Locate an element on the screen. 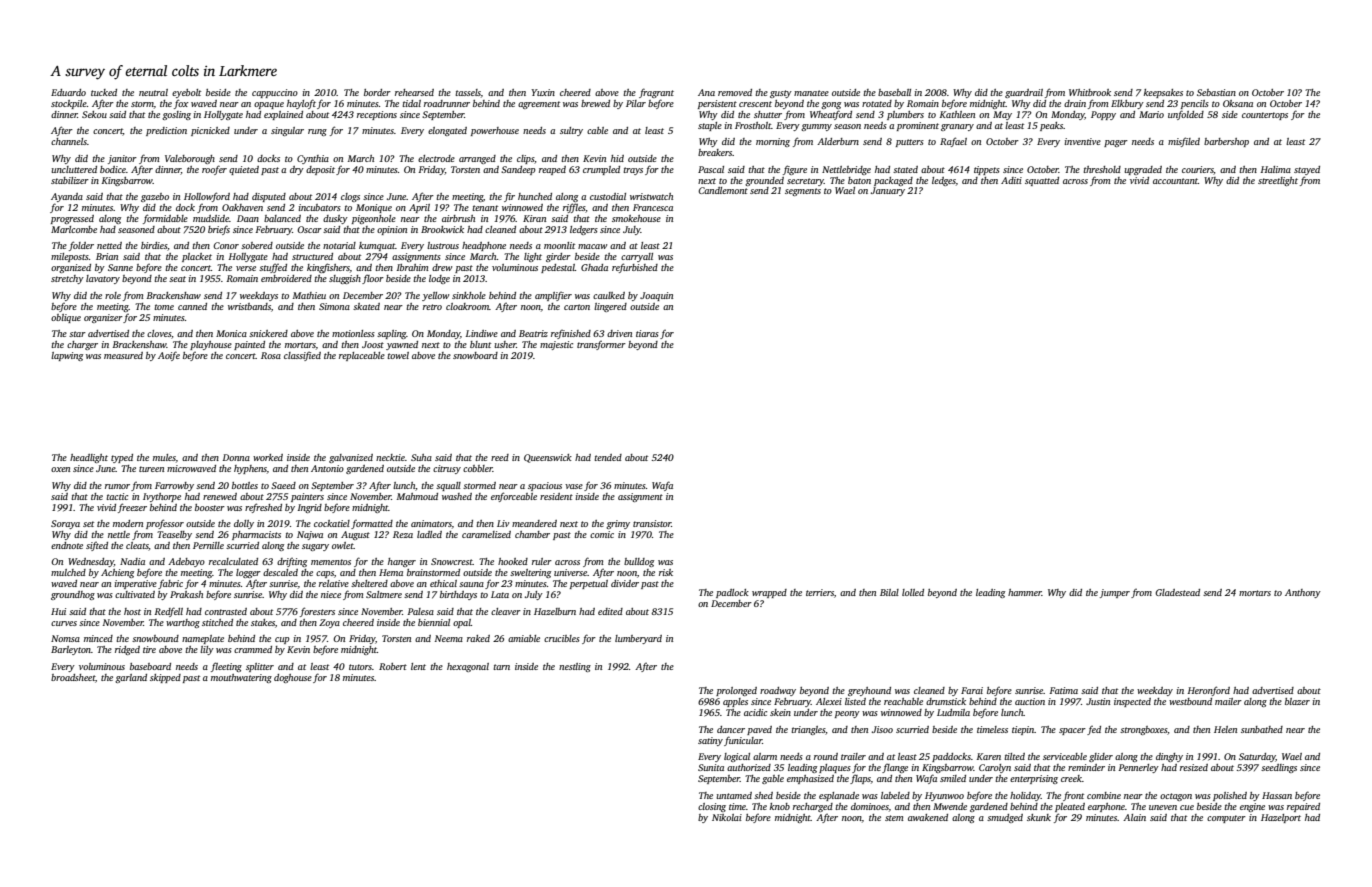 The width and height of the screenshot is (1372, 887). cappuccino is located at coordinates (275, 93).
